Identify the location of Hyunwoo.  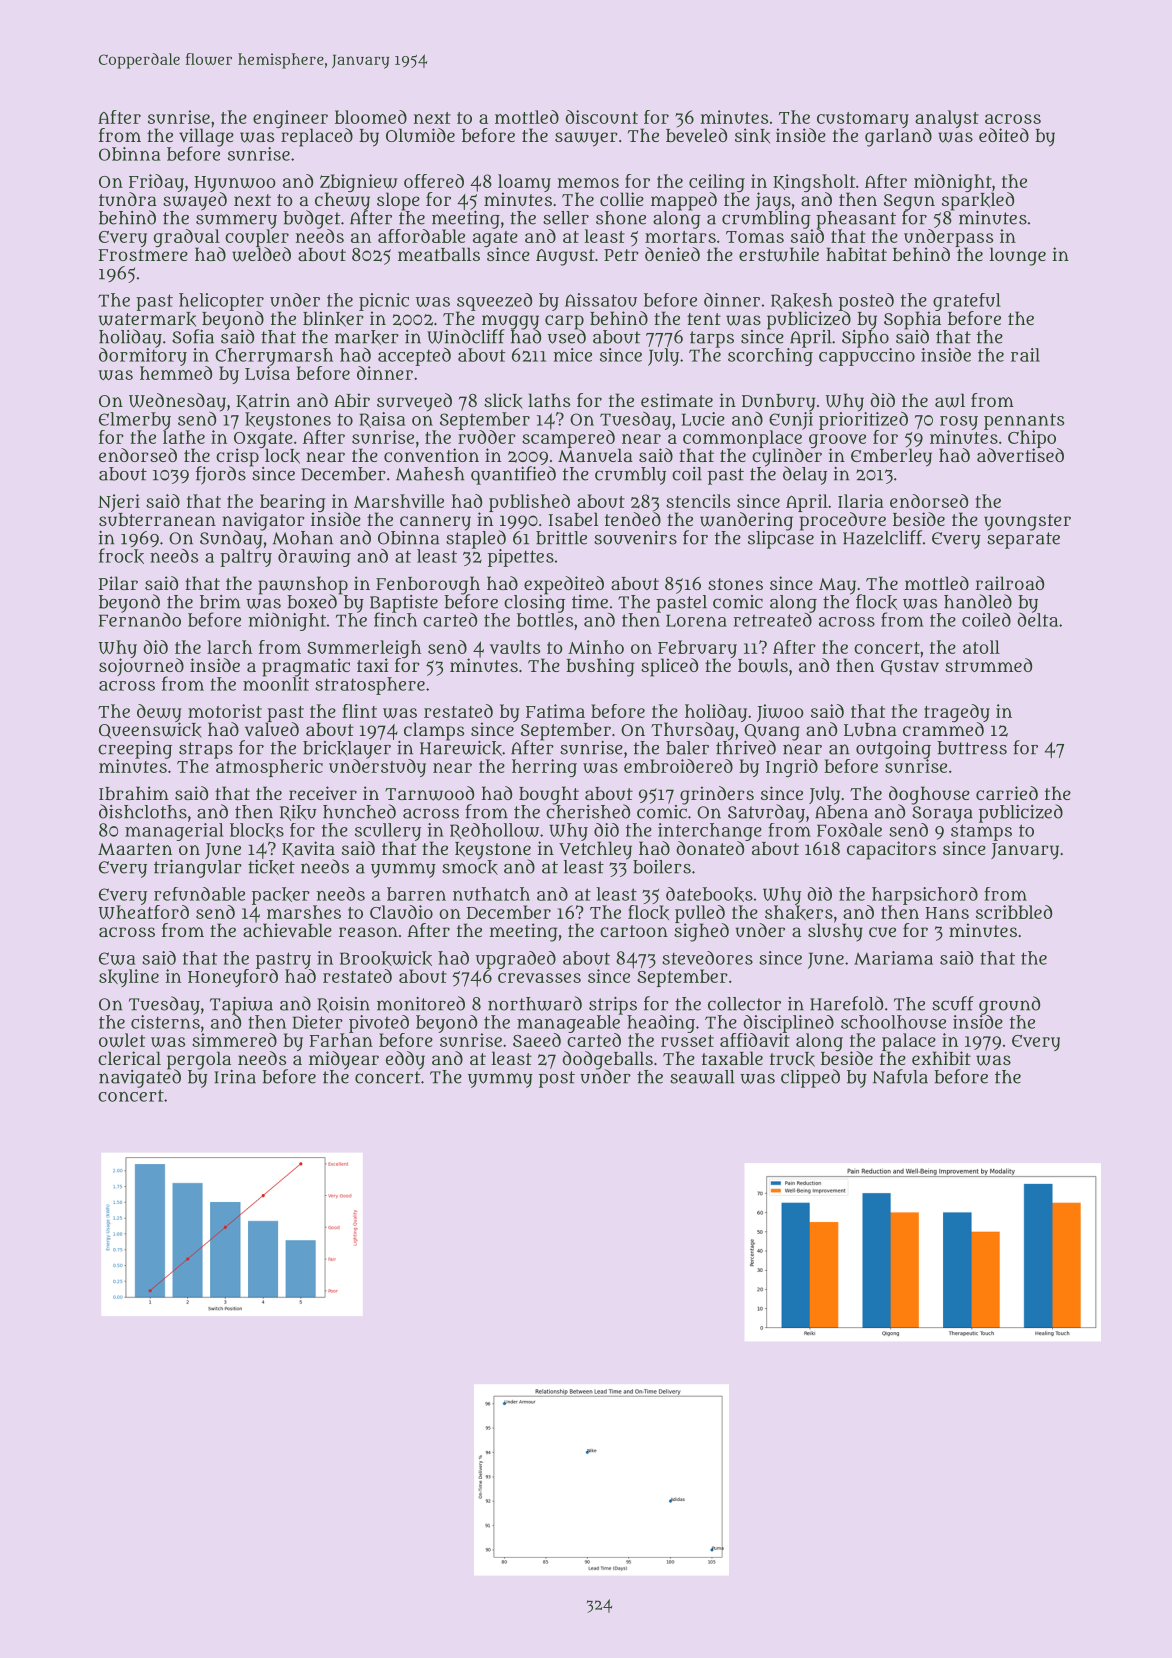
(235, 184).
